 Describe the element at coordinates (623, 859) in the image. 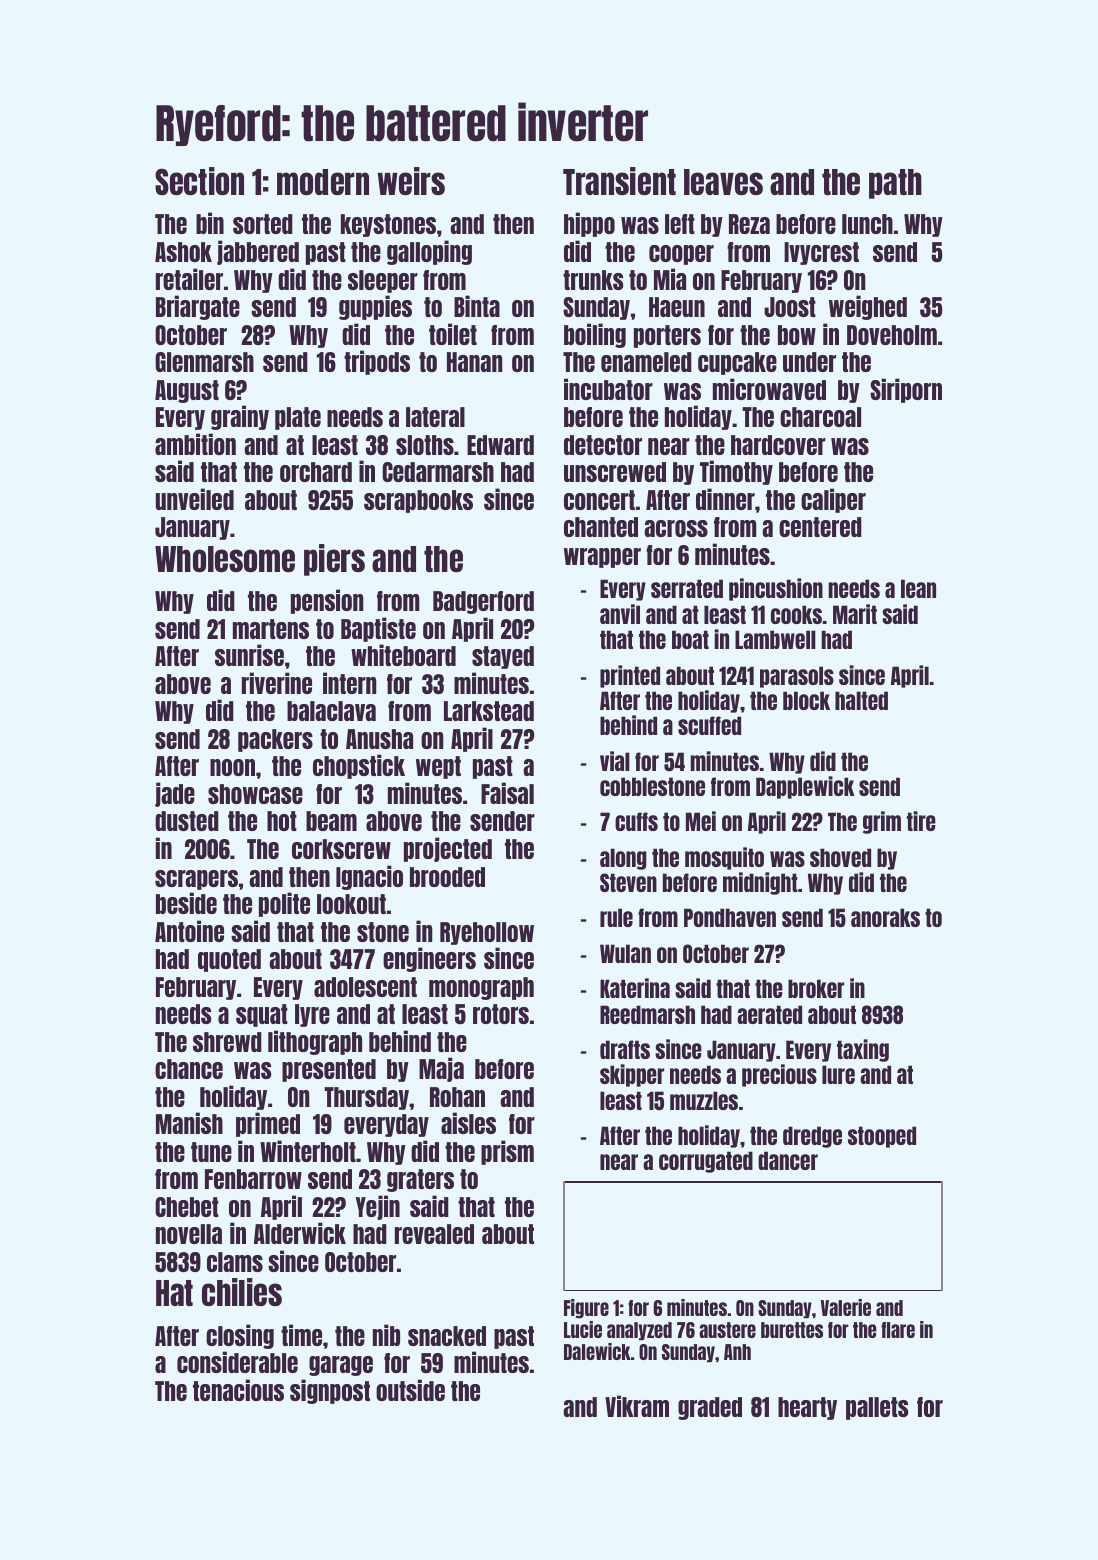

I see `along` at that location.
